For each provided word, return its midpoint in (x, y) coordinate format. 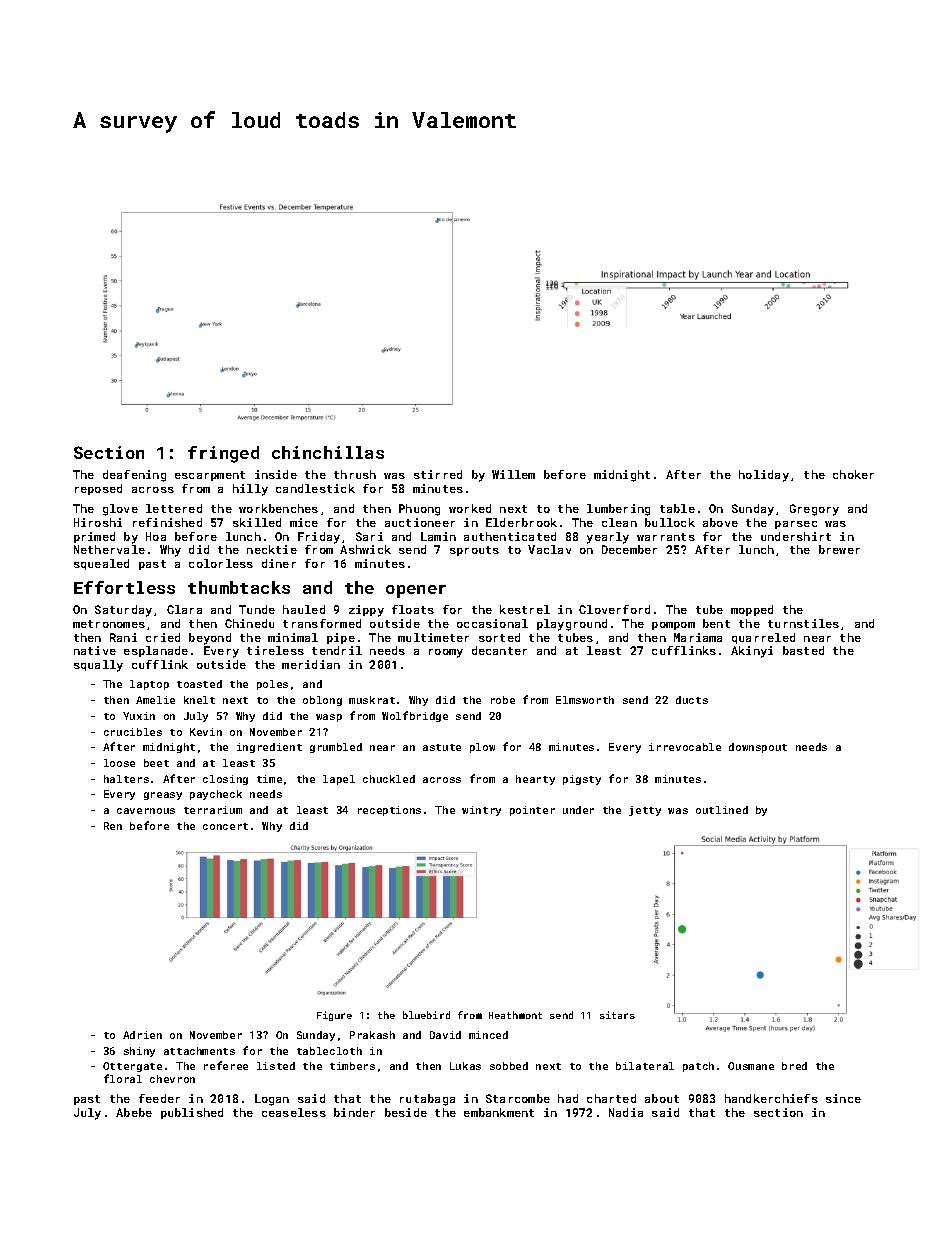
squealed (101, 564)
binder (354, 1112)
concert (225, 826)
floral (123, 1078)
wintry (481, 811)
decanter (499, 650)
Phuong (419, 510)
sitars (617, 1015)
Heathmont (515, 1015)
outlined (722, 810)
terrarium (213, 810)
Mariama (698, 637)
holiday (764, 476)
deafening (134, 476)
